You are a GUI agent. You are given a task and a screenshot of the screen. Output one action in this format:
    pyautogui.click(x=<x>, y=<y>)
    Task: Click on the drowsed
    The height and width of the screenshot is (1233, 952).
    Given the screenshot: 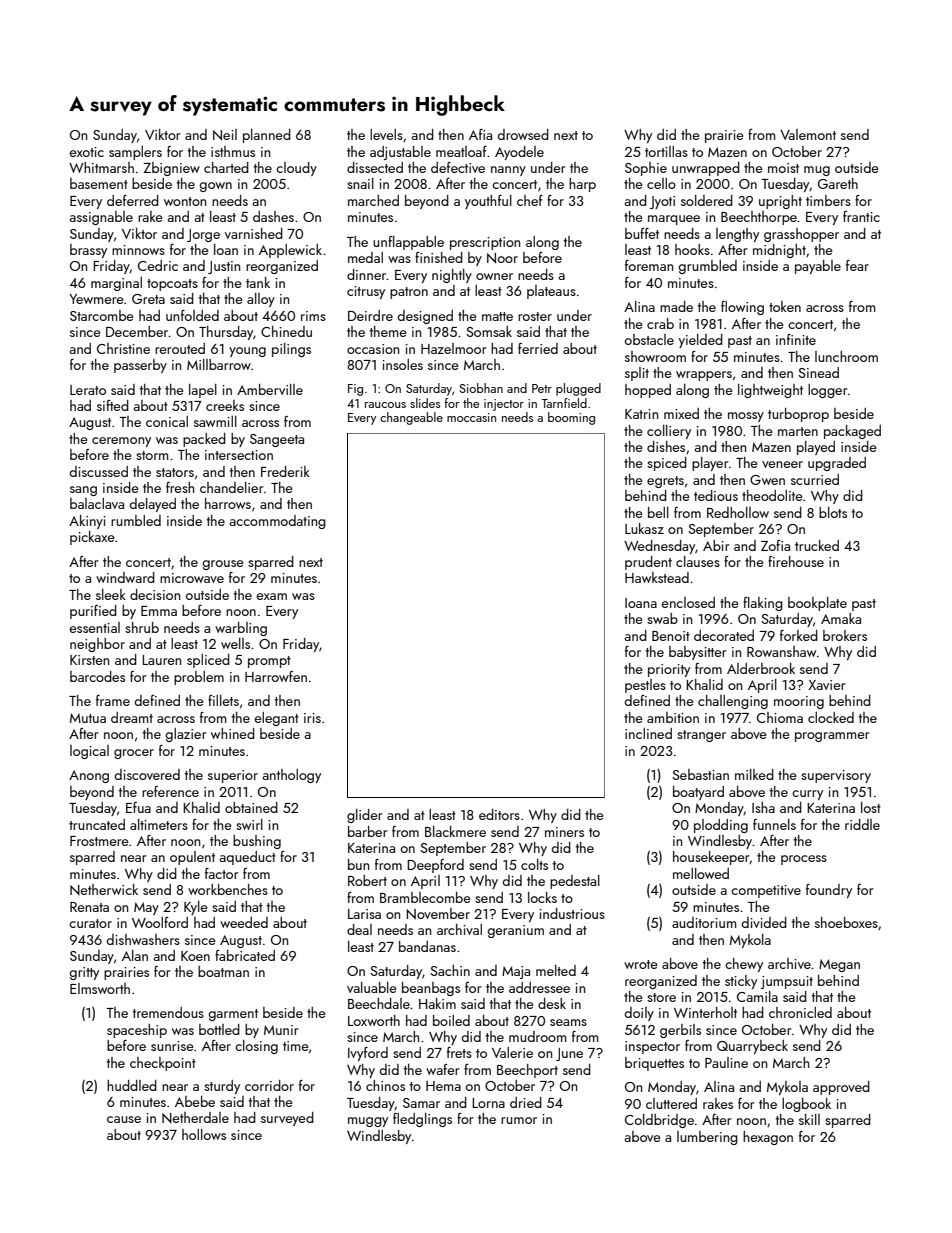 What is the action you would take?
    pyautogui.click(x=523, y=134)
